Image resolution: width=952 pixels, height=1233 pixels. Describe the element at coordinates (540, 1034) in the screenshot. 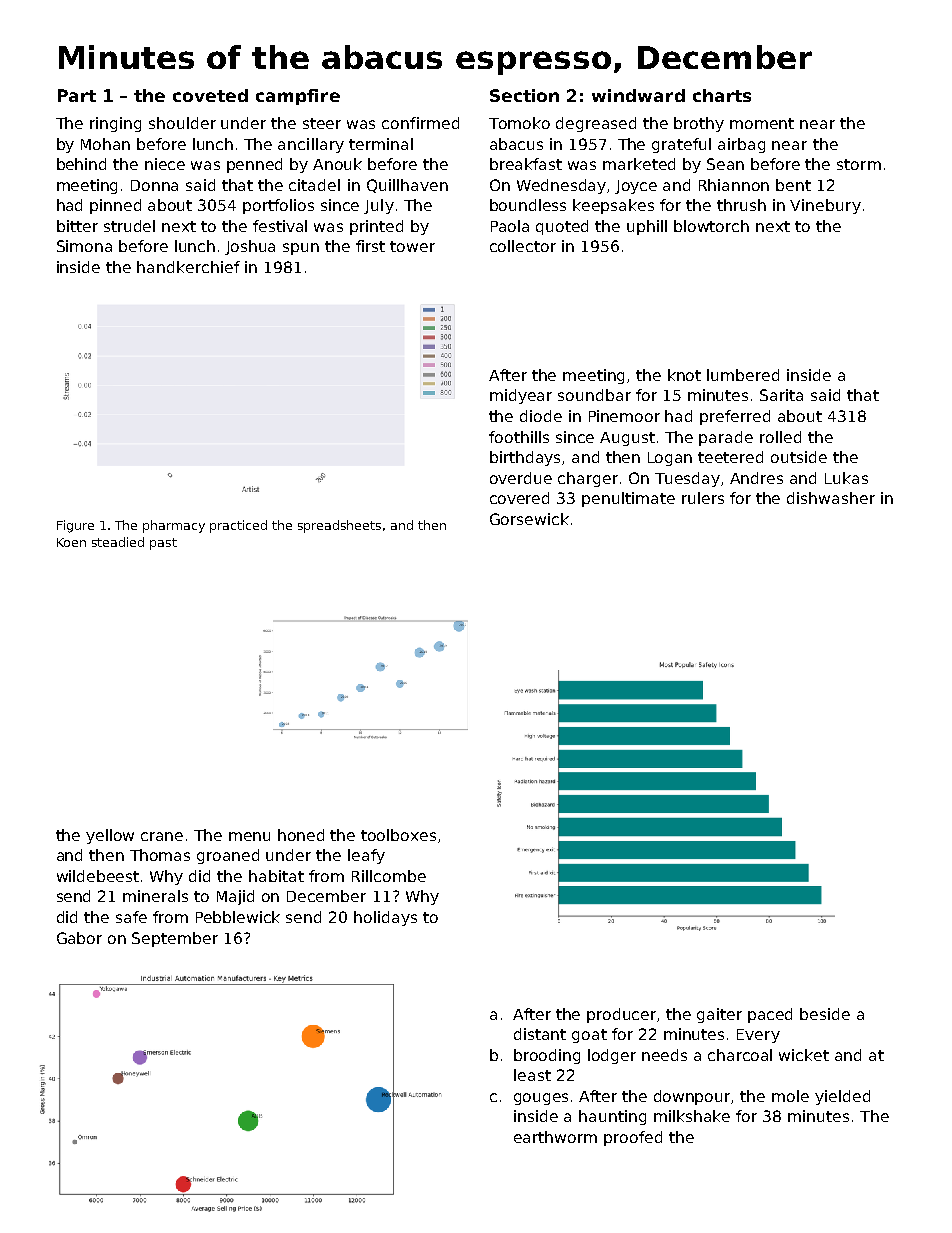

I see `distant` at that location.
